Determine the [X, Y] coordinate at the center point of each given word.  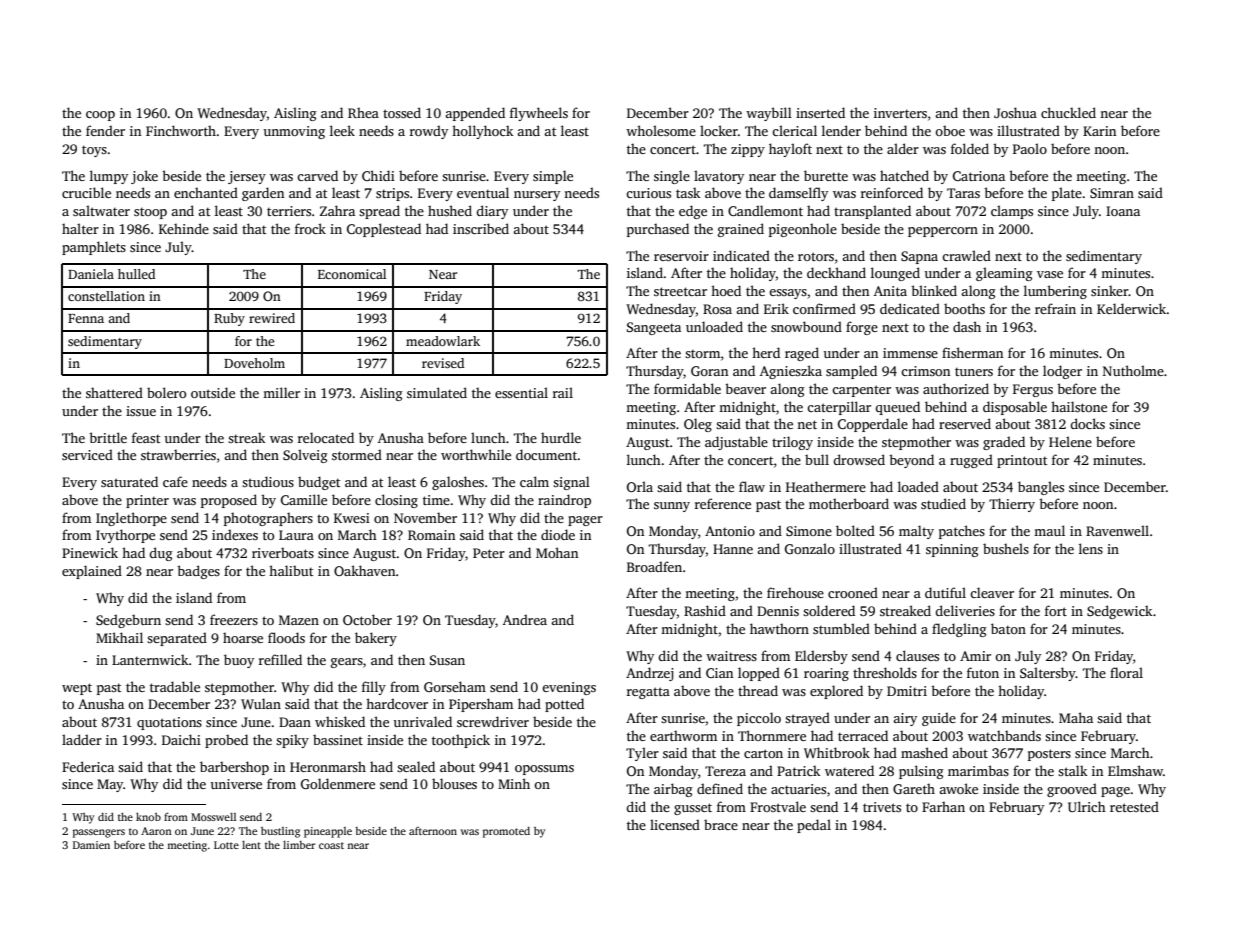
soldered [829, 610]
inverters [900, 113]
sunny [672, 507]
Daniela [91, 274]
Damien [91, 845]
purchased [658, 230]
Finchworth [181, 130]
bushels [1006, 548]
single [672, 177]
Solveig [305, 456]
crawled [966, 255]
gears [347, 663]
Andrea [525, 619]
